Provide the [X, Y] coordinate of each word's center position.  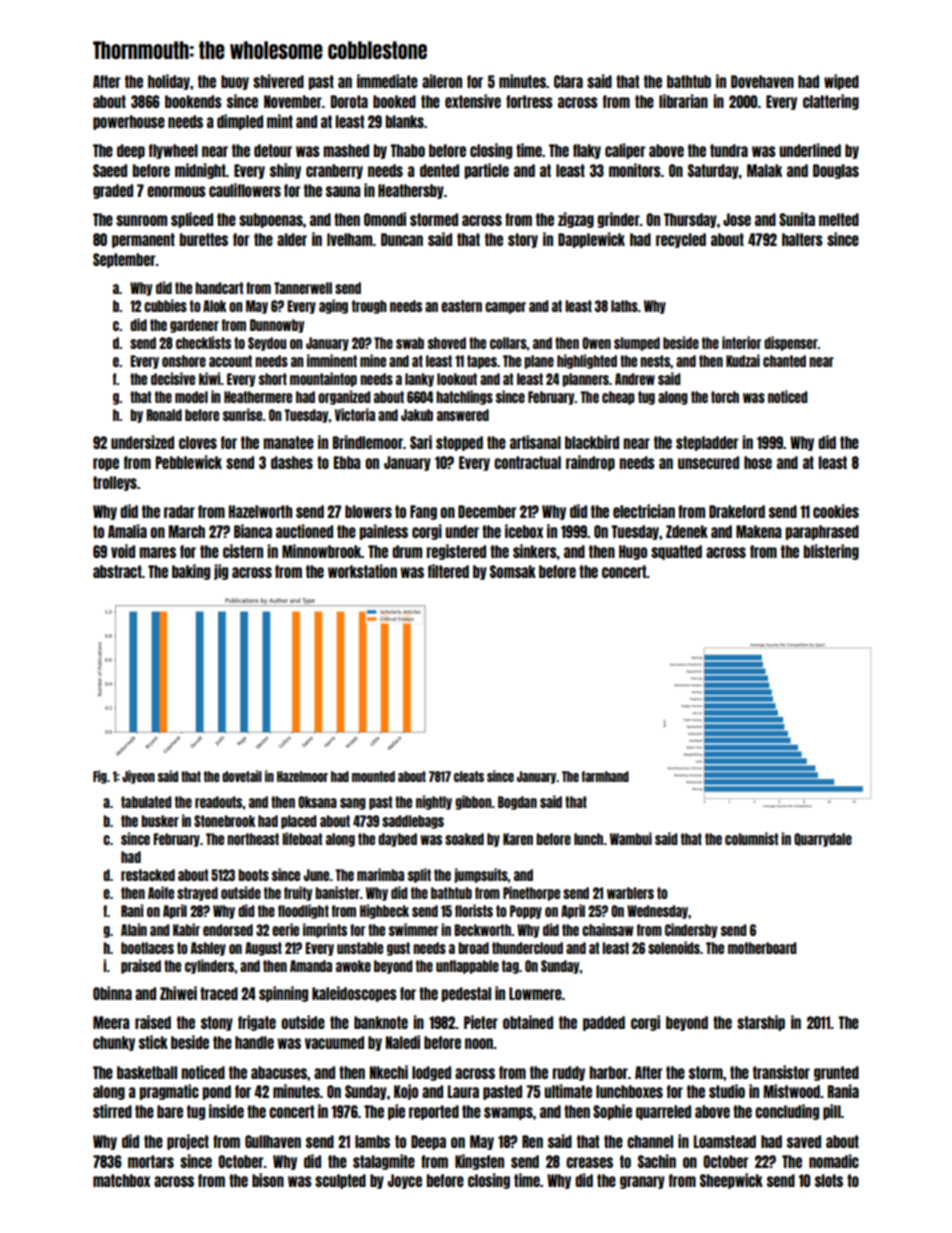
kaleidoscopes [354, 994]
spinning [283, 994]
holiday [169, 82]
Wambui [631, 838]
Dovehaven [762, 81]
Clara [568, 81]
